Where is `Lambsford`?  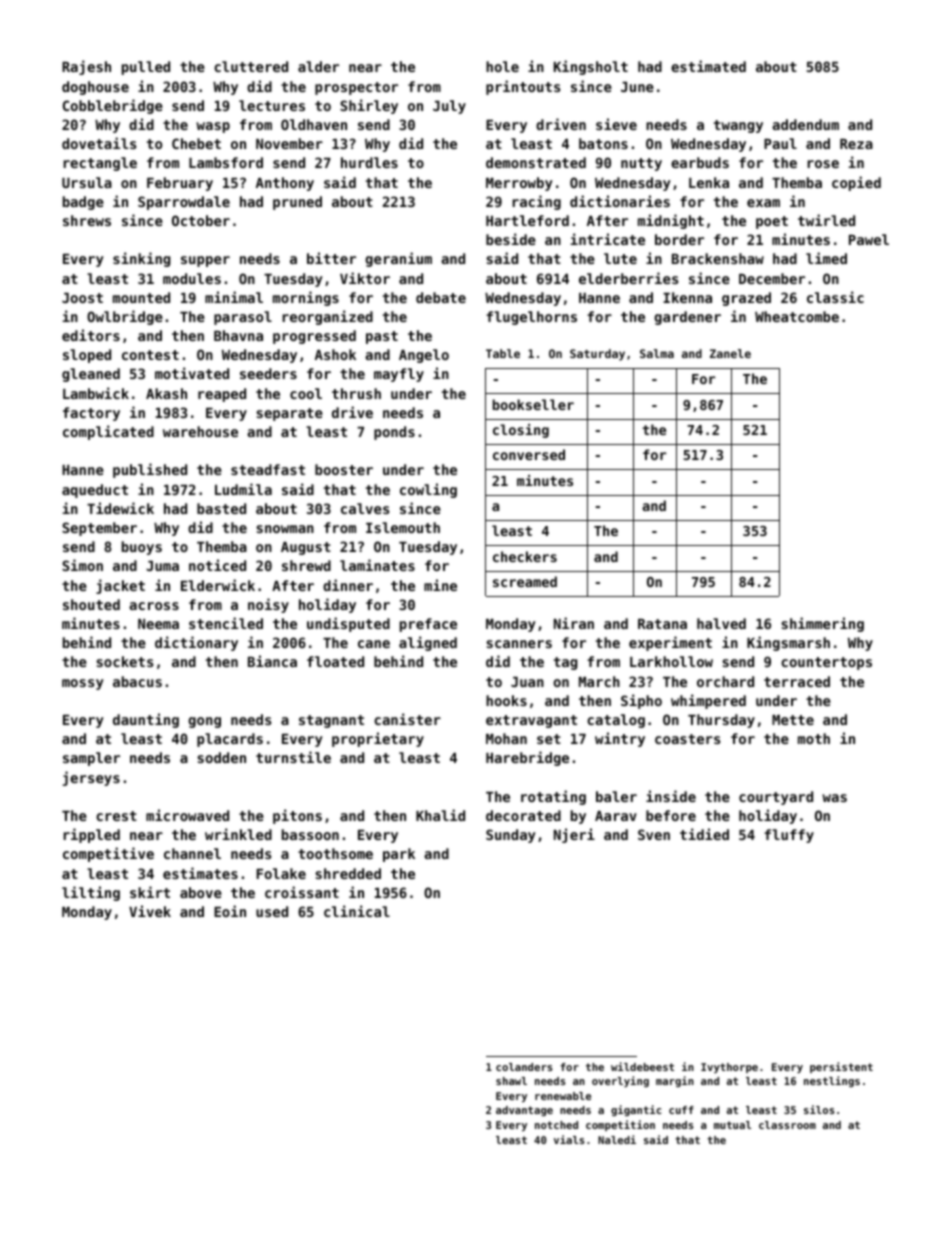
Lambsford is located at coordinates (226, 162).
